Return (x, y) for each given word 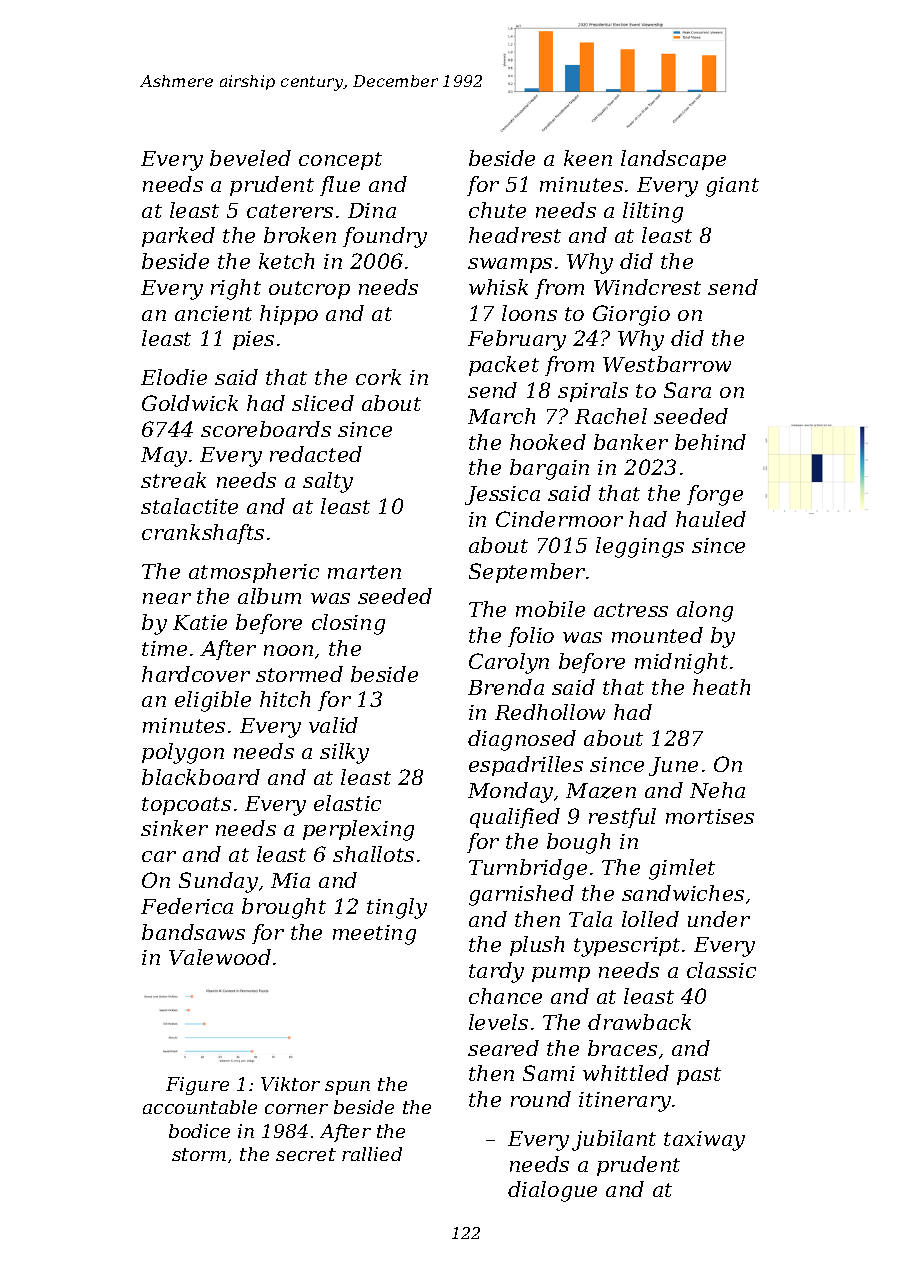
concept (340, 161)
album (269, 596)
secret (306, 1154)
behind (710, 442)
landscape (673, 160)
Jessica (502, 495)
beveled (250, 158)
